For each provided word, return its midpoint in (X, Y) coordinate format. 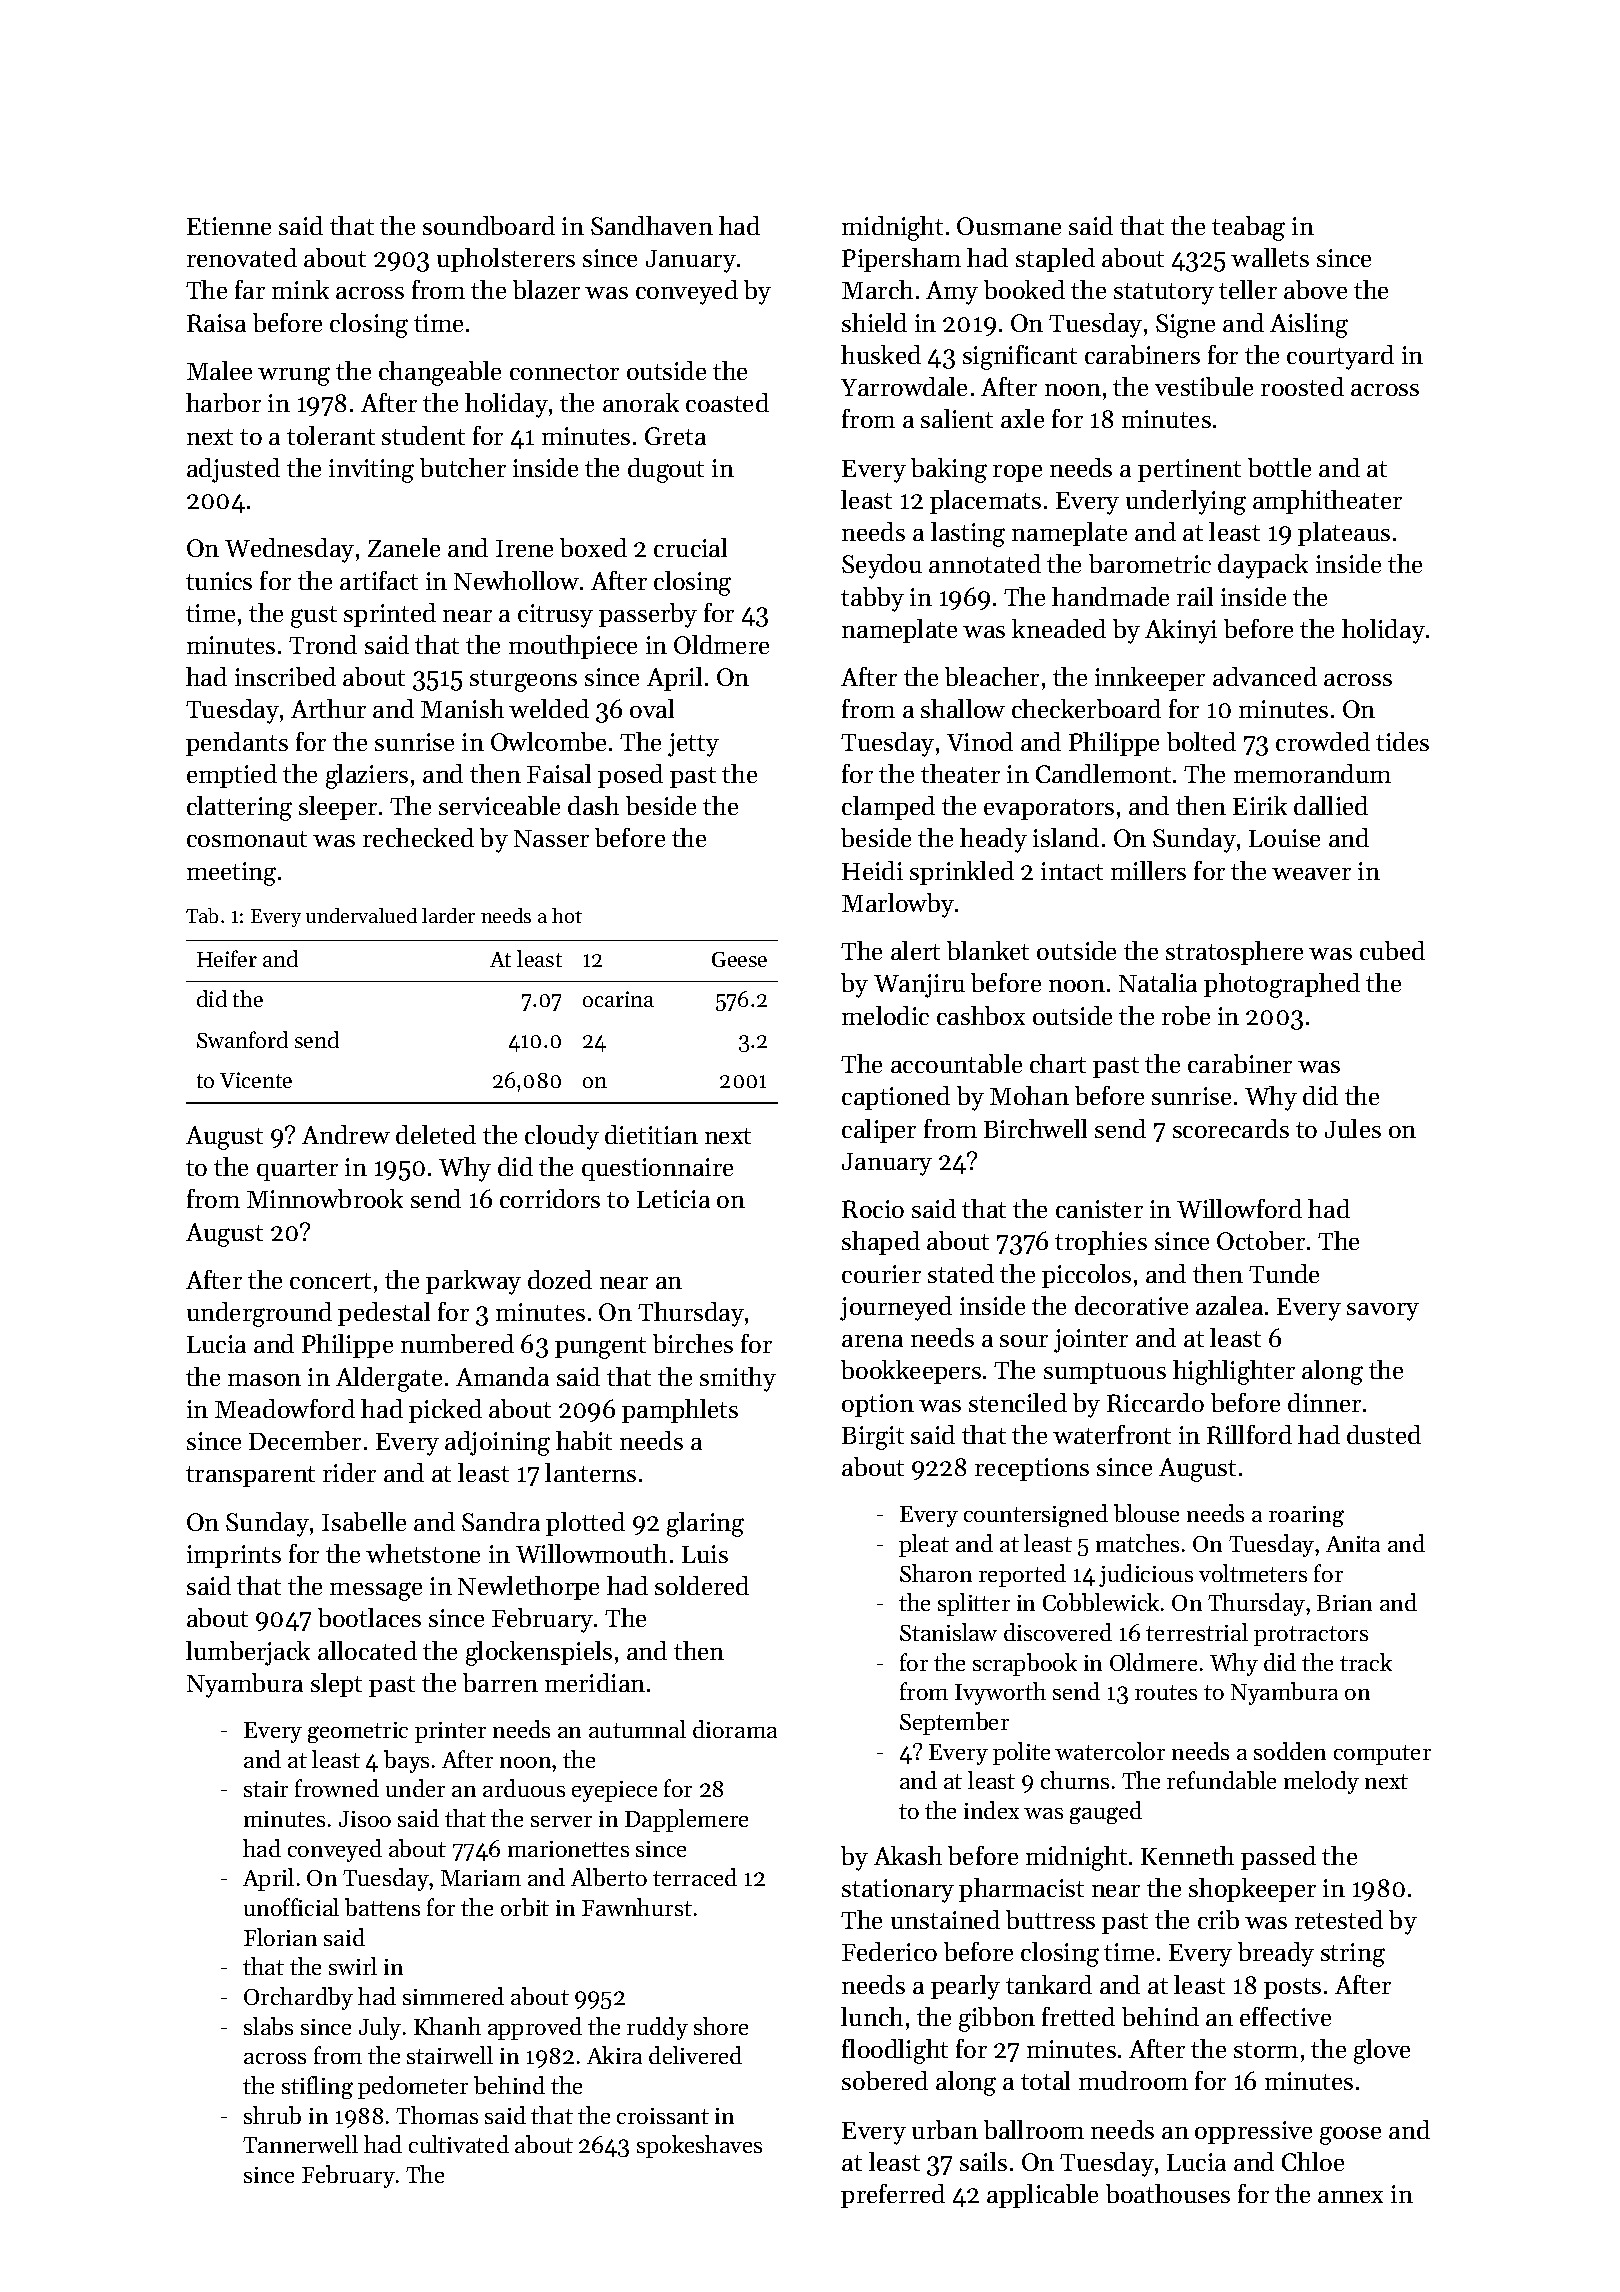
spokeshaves (699, 2146)
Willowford (1239, 1208)
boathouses (1168, 2193)
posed (630, 776)
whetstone (423, 1553)
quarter (297, 1170)
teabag (1248, 228)
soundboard (489, 225)
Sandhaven (652, 225)
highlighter (1234, 1372)
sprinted (390, 615)
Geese (739, 959)
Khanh (447, 2026)
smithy (738, 1379)
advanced (1265, 676)
